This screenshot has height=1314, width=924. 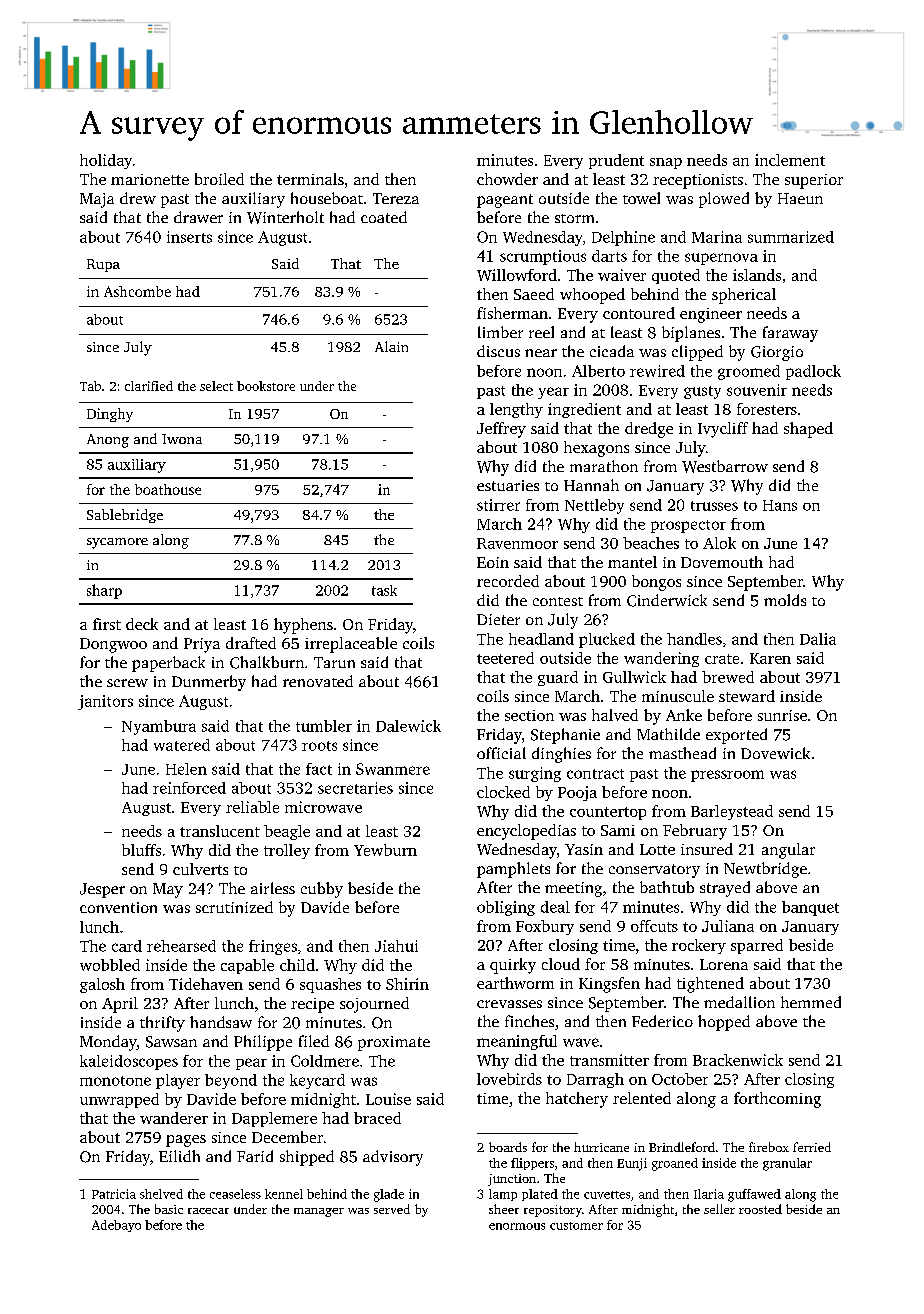 What do you see at coordinates (219, 179) in the screenshot?
I see `broiled` at bounding box center [219, 179].
